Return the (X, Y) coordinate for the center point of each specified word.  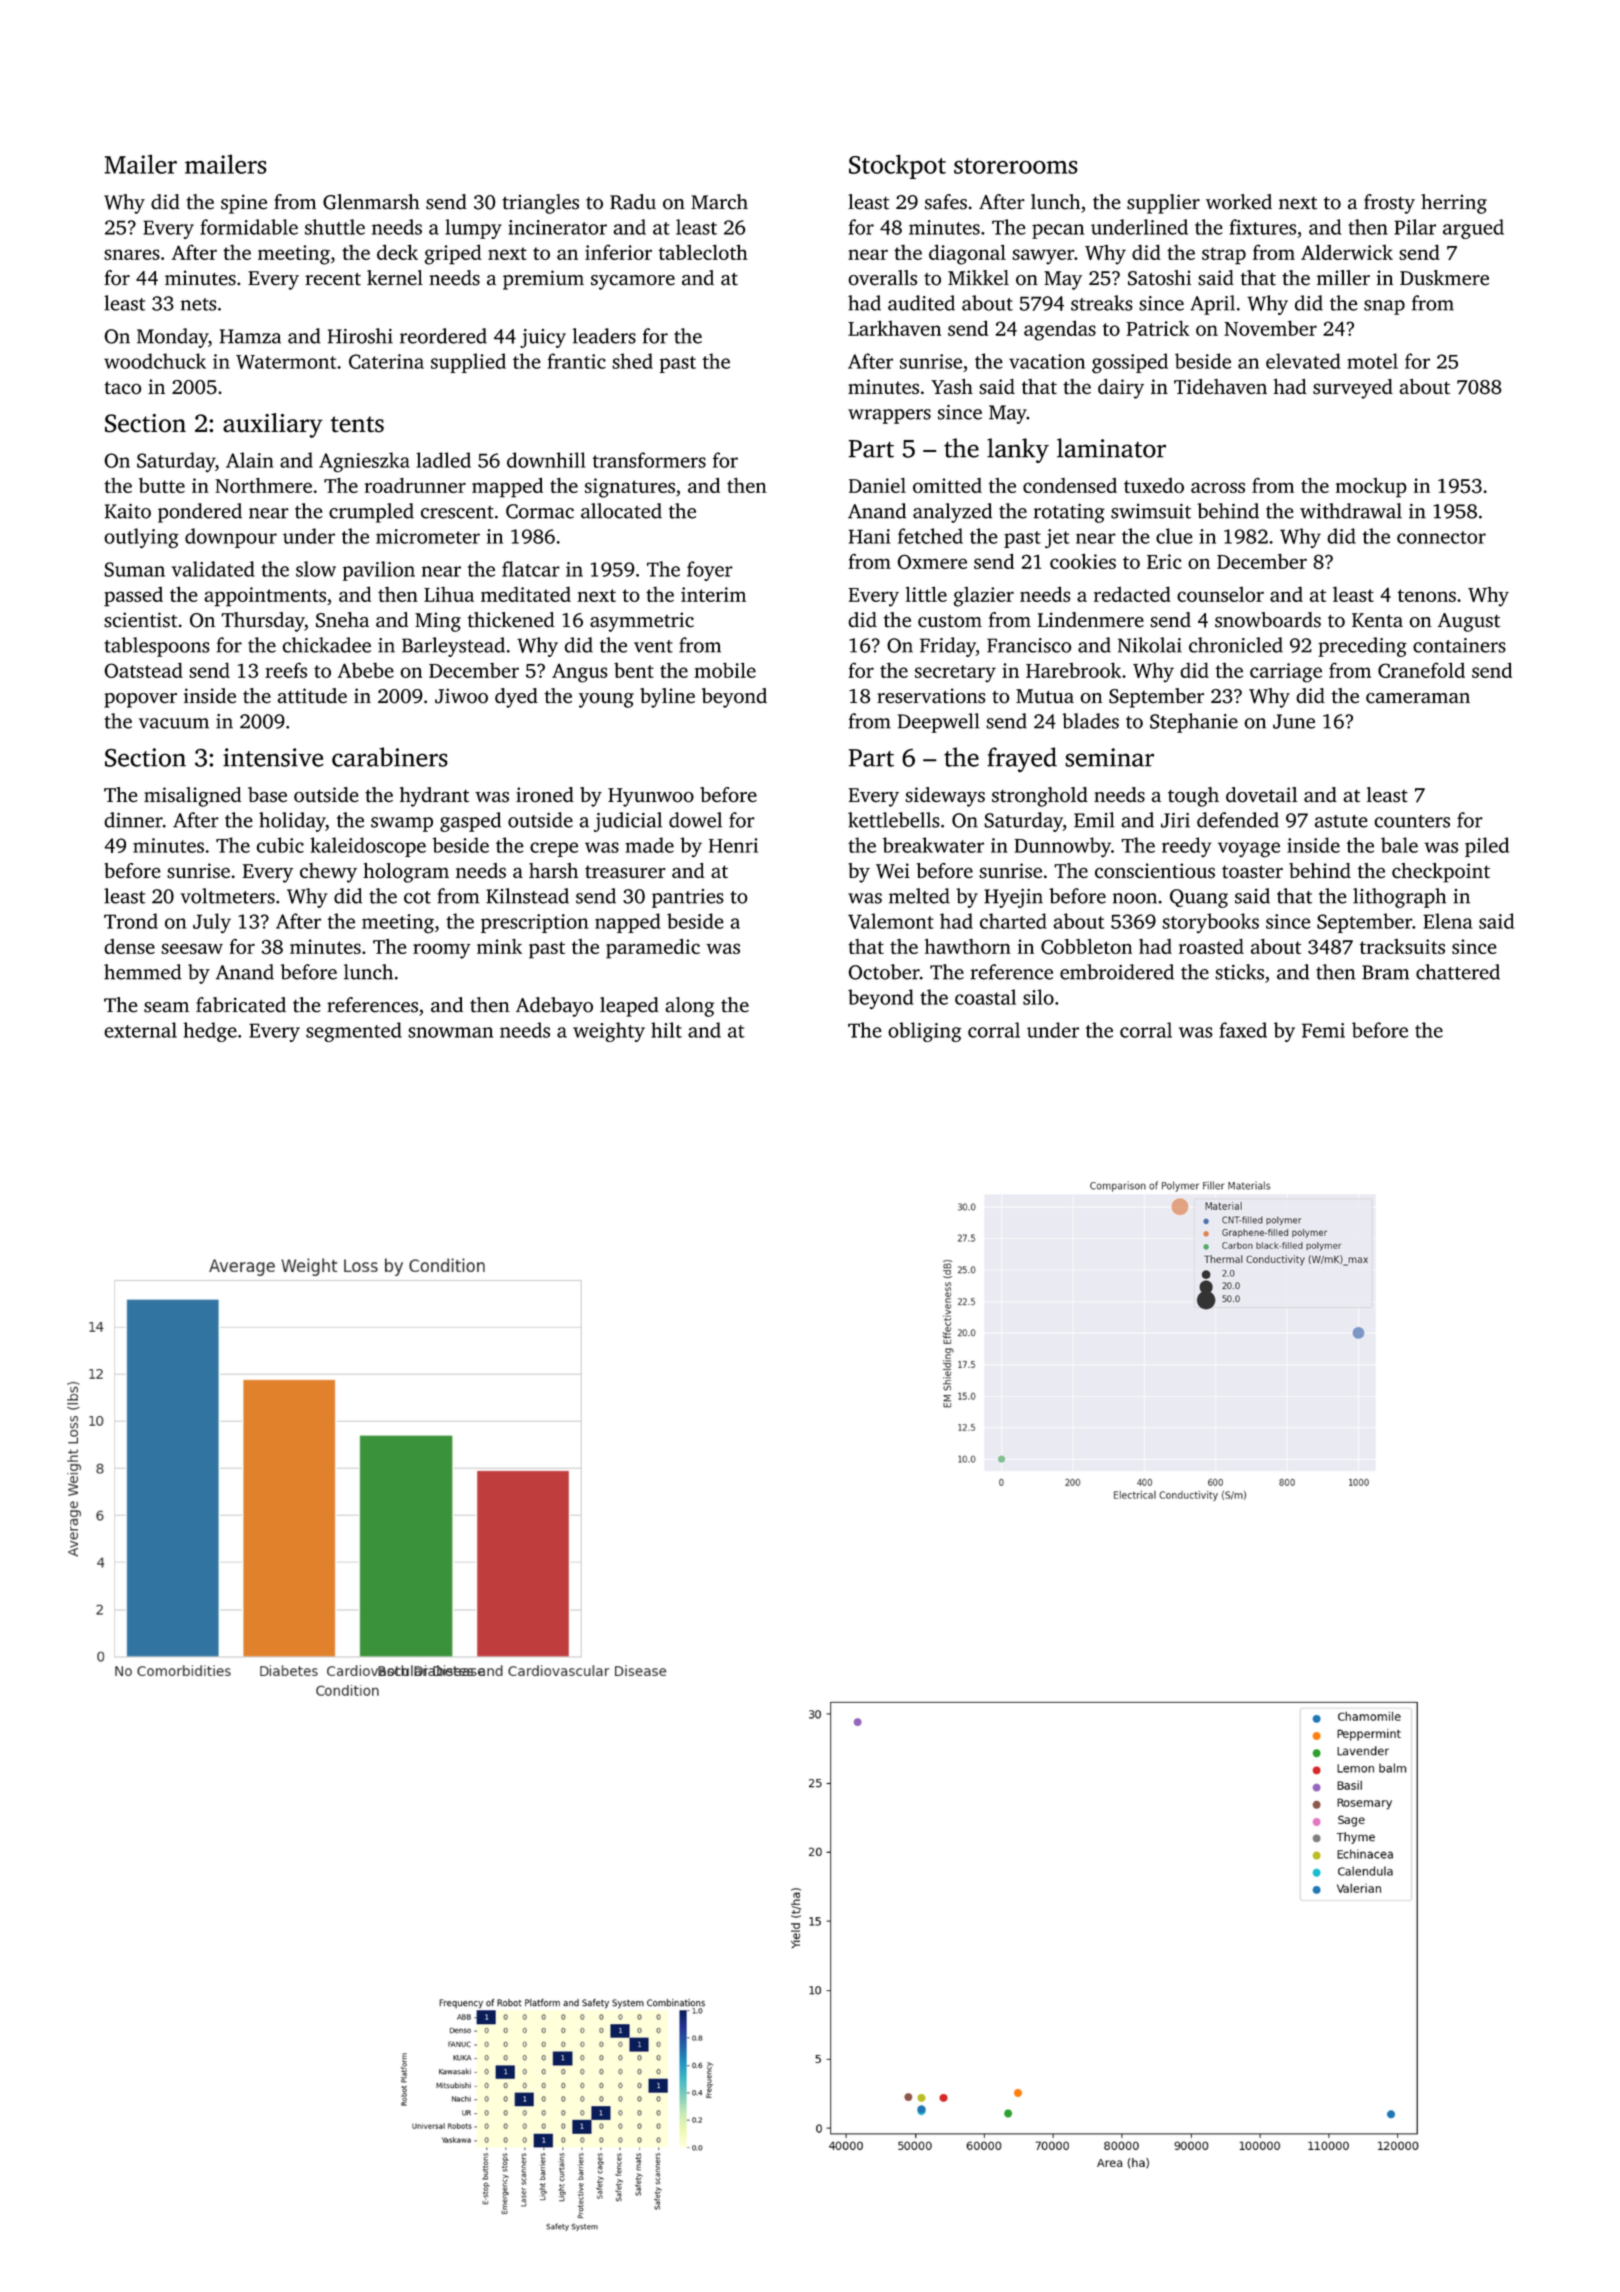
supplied (468, 363)
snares (132, 254)
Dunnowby (1062, 847)
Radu (633, 202)
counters (1412, 821)
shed (632, 361)
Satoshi (1159, 278)
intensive (273, 757)
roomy (442, 951)
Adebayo (554, 1007)
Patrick (1157, 328)
